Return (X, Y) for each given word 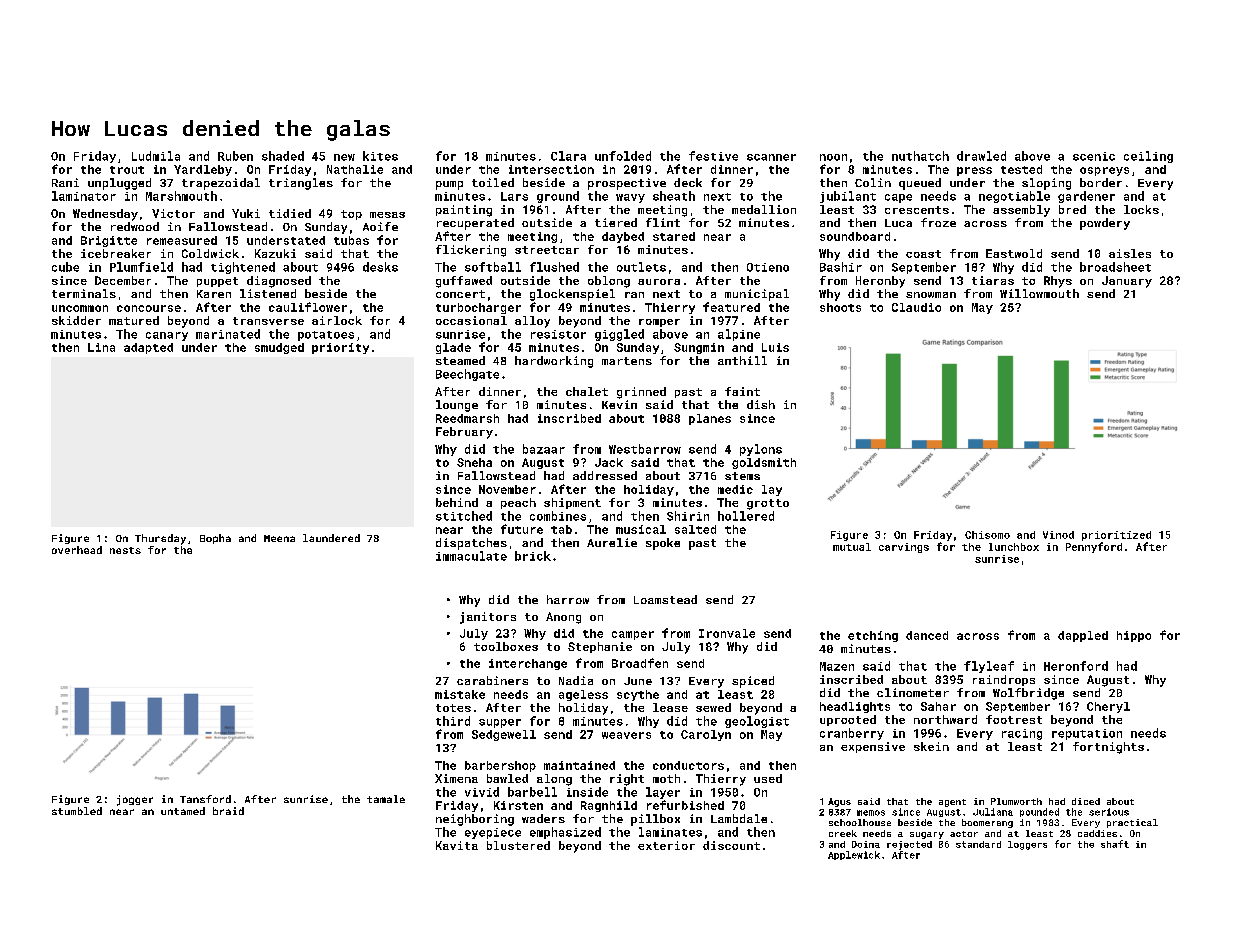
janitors (488, 618)
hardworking (554, 362)
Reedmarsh (467, 418)
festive (713, 156)
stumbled (77, 811)
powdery (1105, 224)
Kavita (457, 845)
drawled (981, 156)
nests (125, 550)
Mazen (837, 666)
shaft (1115, 844)
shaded (283, 156)
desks (380, 267)
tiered (616, 222)
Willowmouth (1039, 293)
